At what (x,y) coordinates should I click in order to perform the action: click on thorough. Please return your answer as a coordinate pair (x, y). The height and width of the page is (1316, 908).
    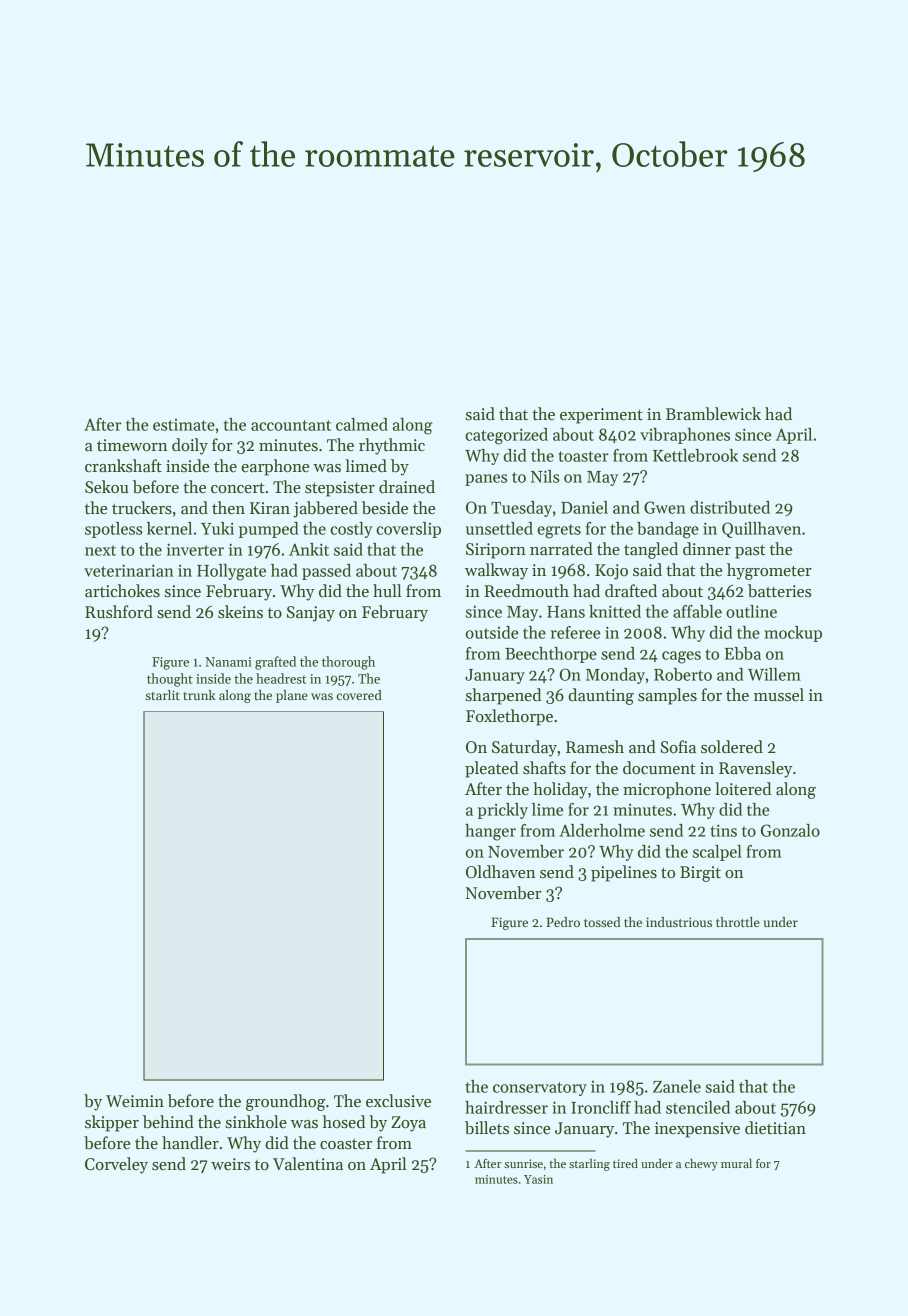
    Looking at the image, I should click on (348, 663).
